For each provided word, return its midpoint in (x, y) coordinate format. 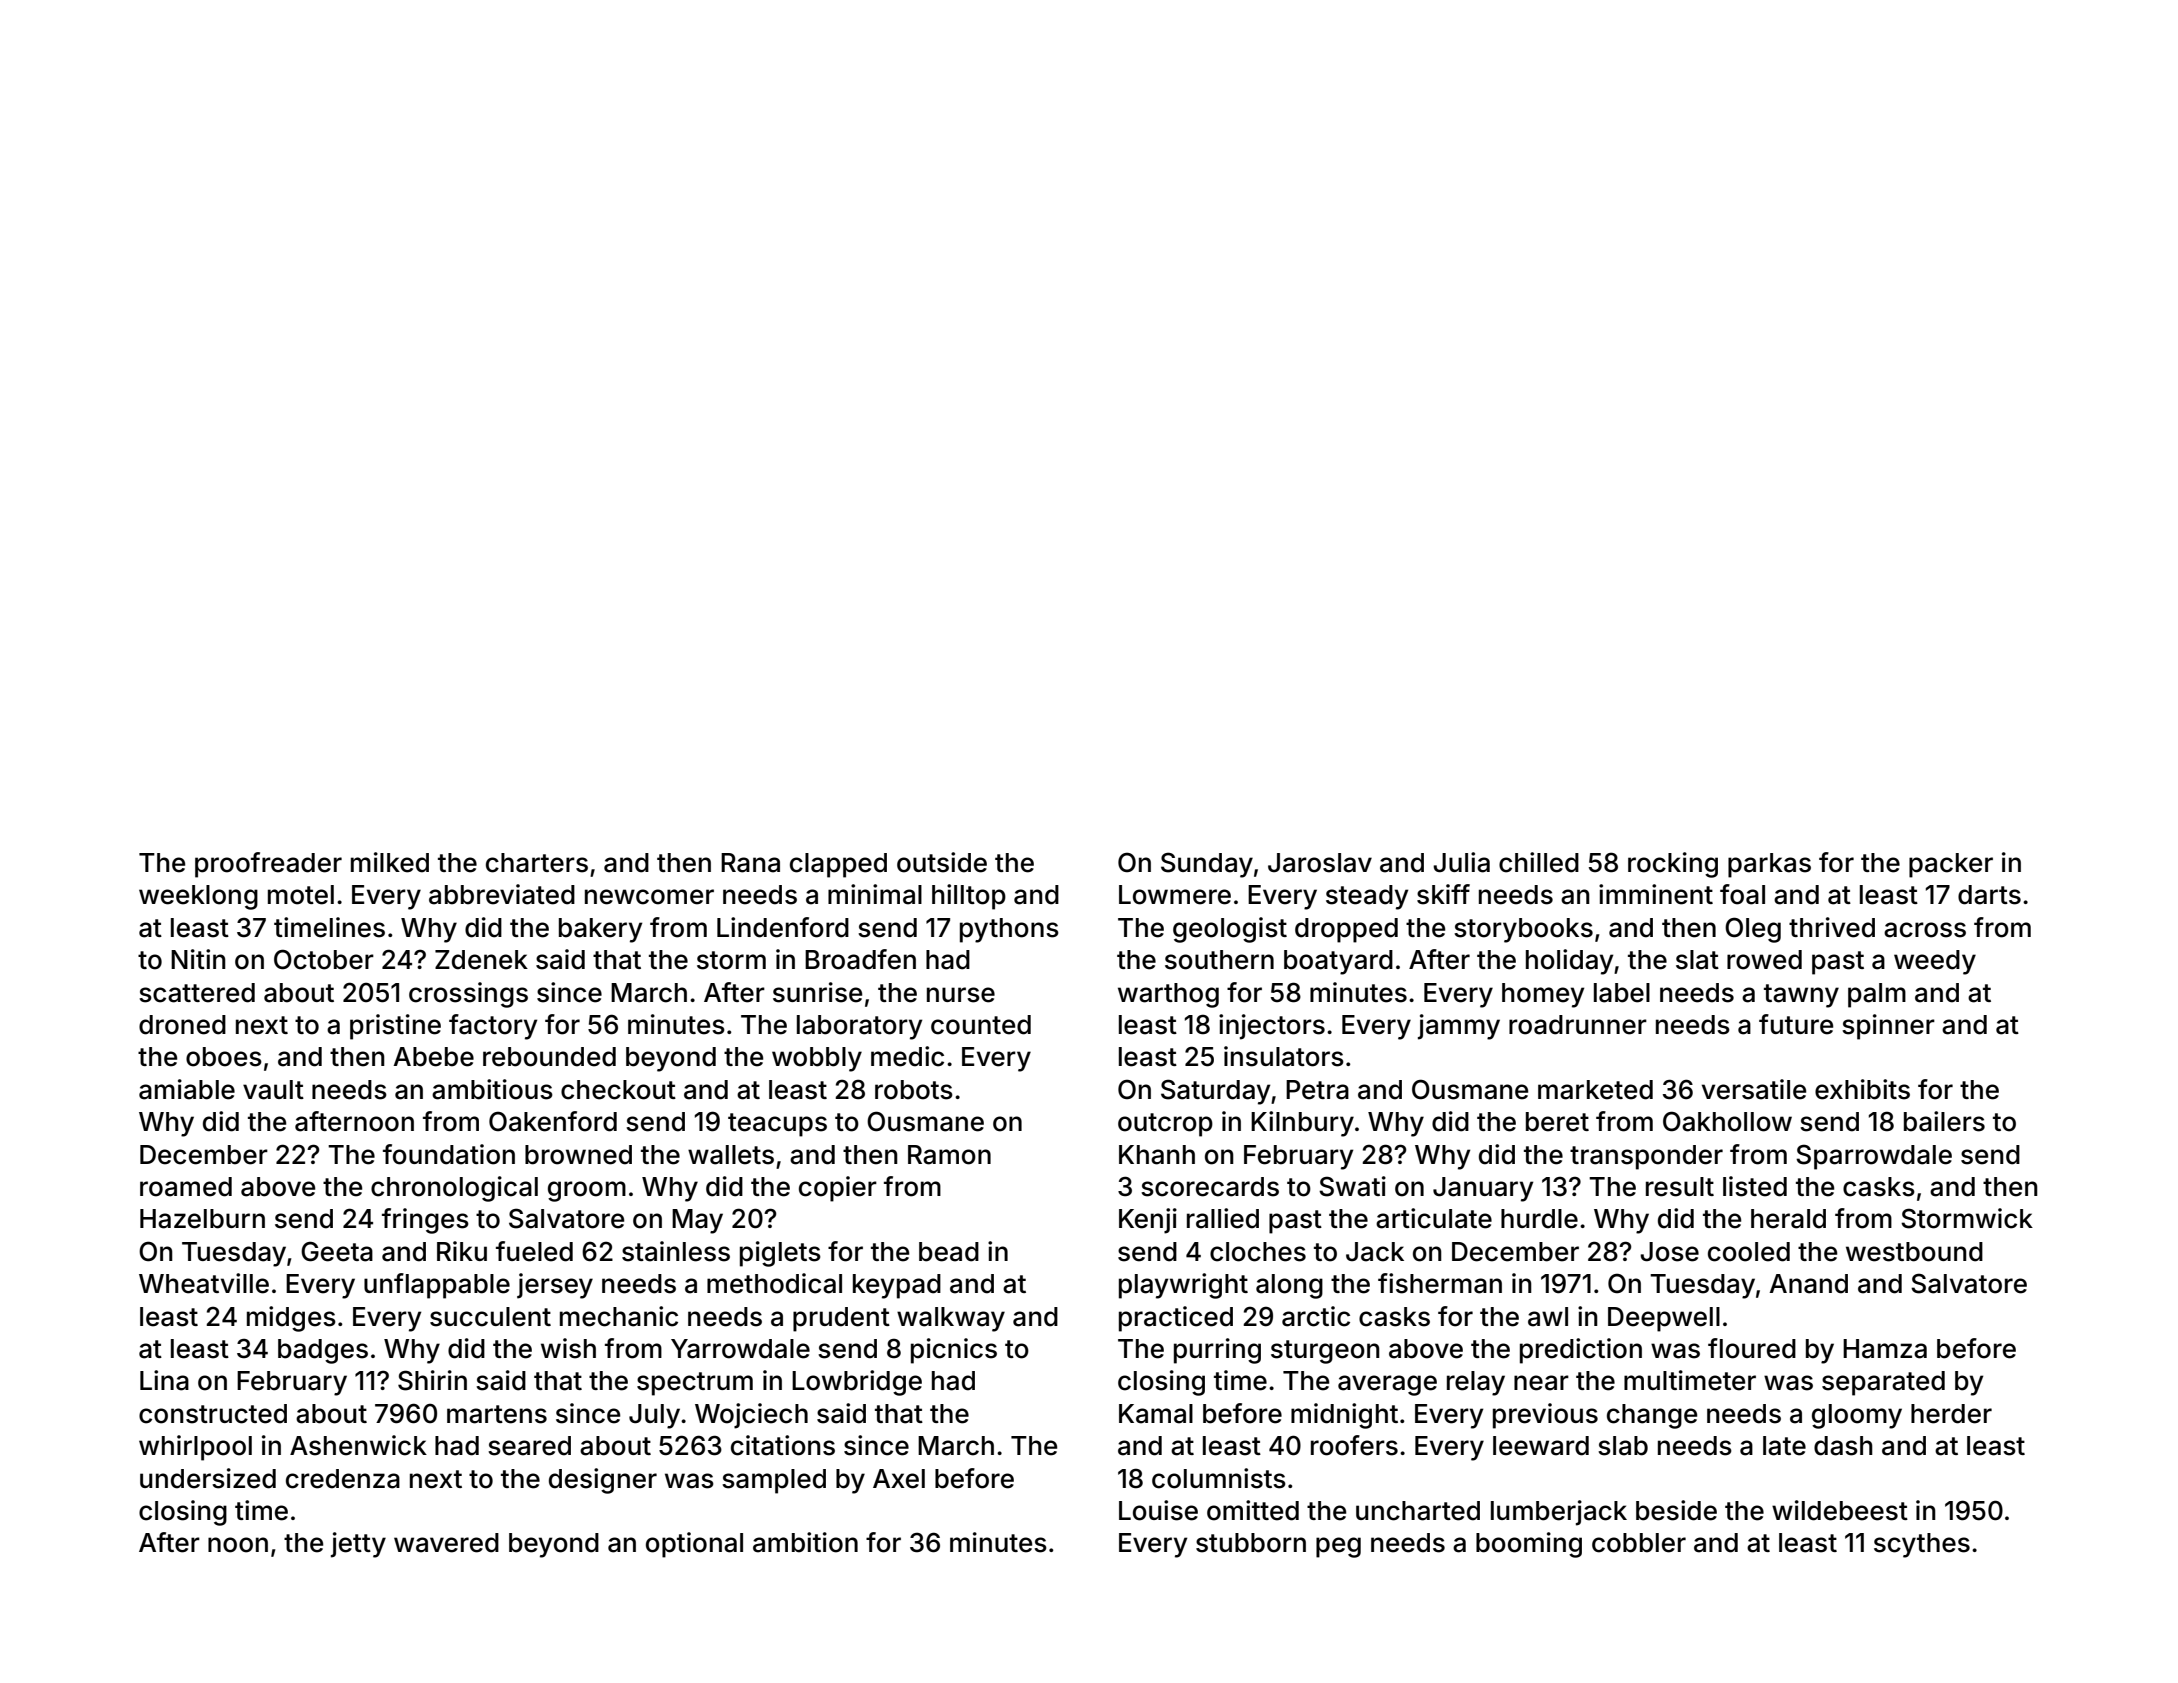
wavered (446, 1543)
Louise (1158, 1510)
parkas (1769, 865)
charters (537, 863)
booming (1529, 1545)
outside (942, 862)
